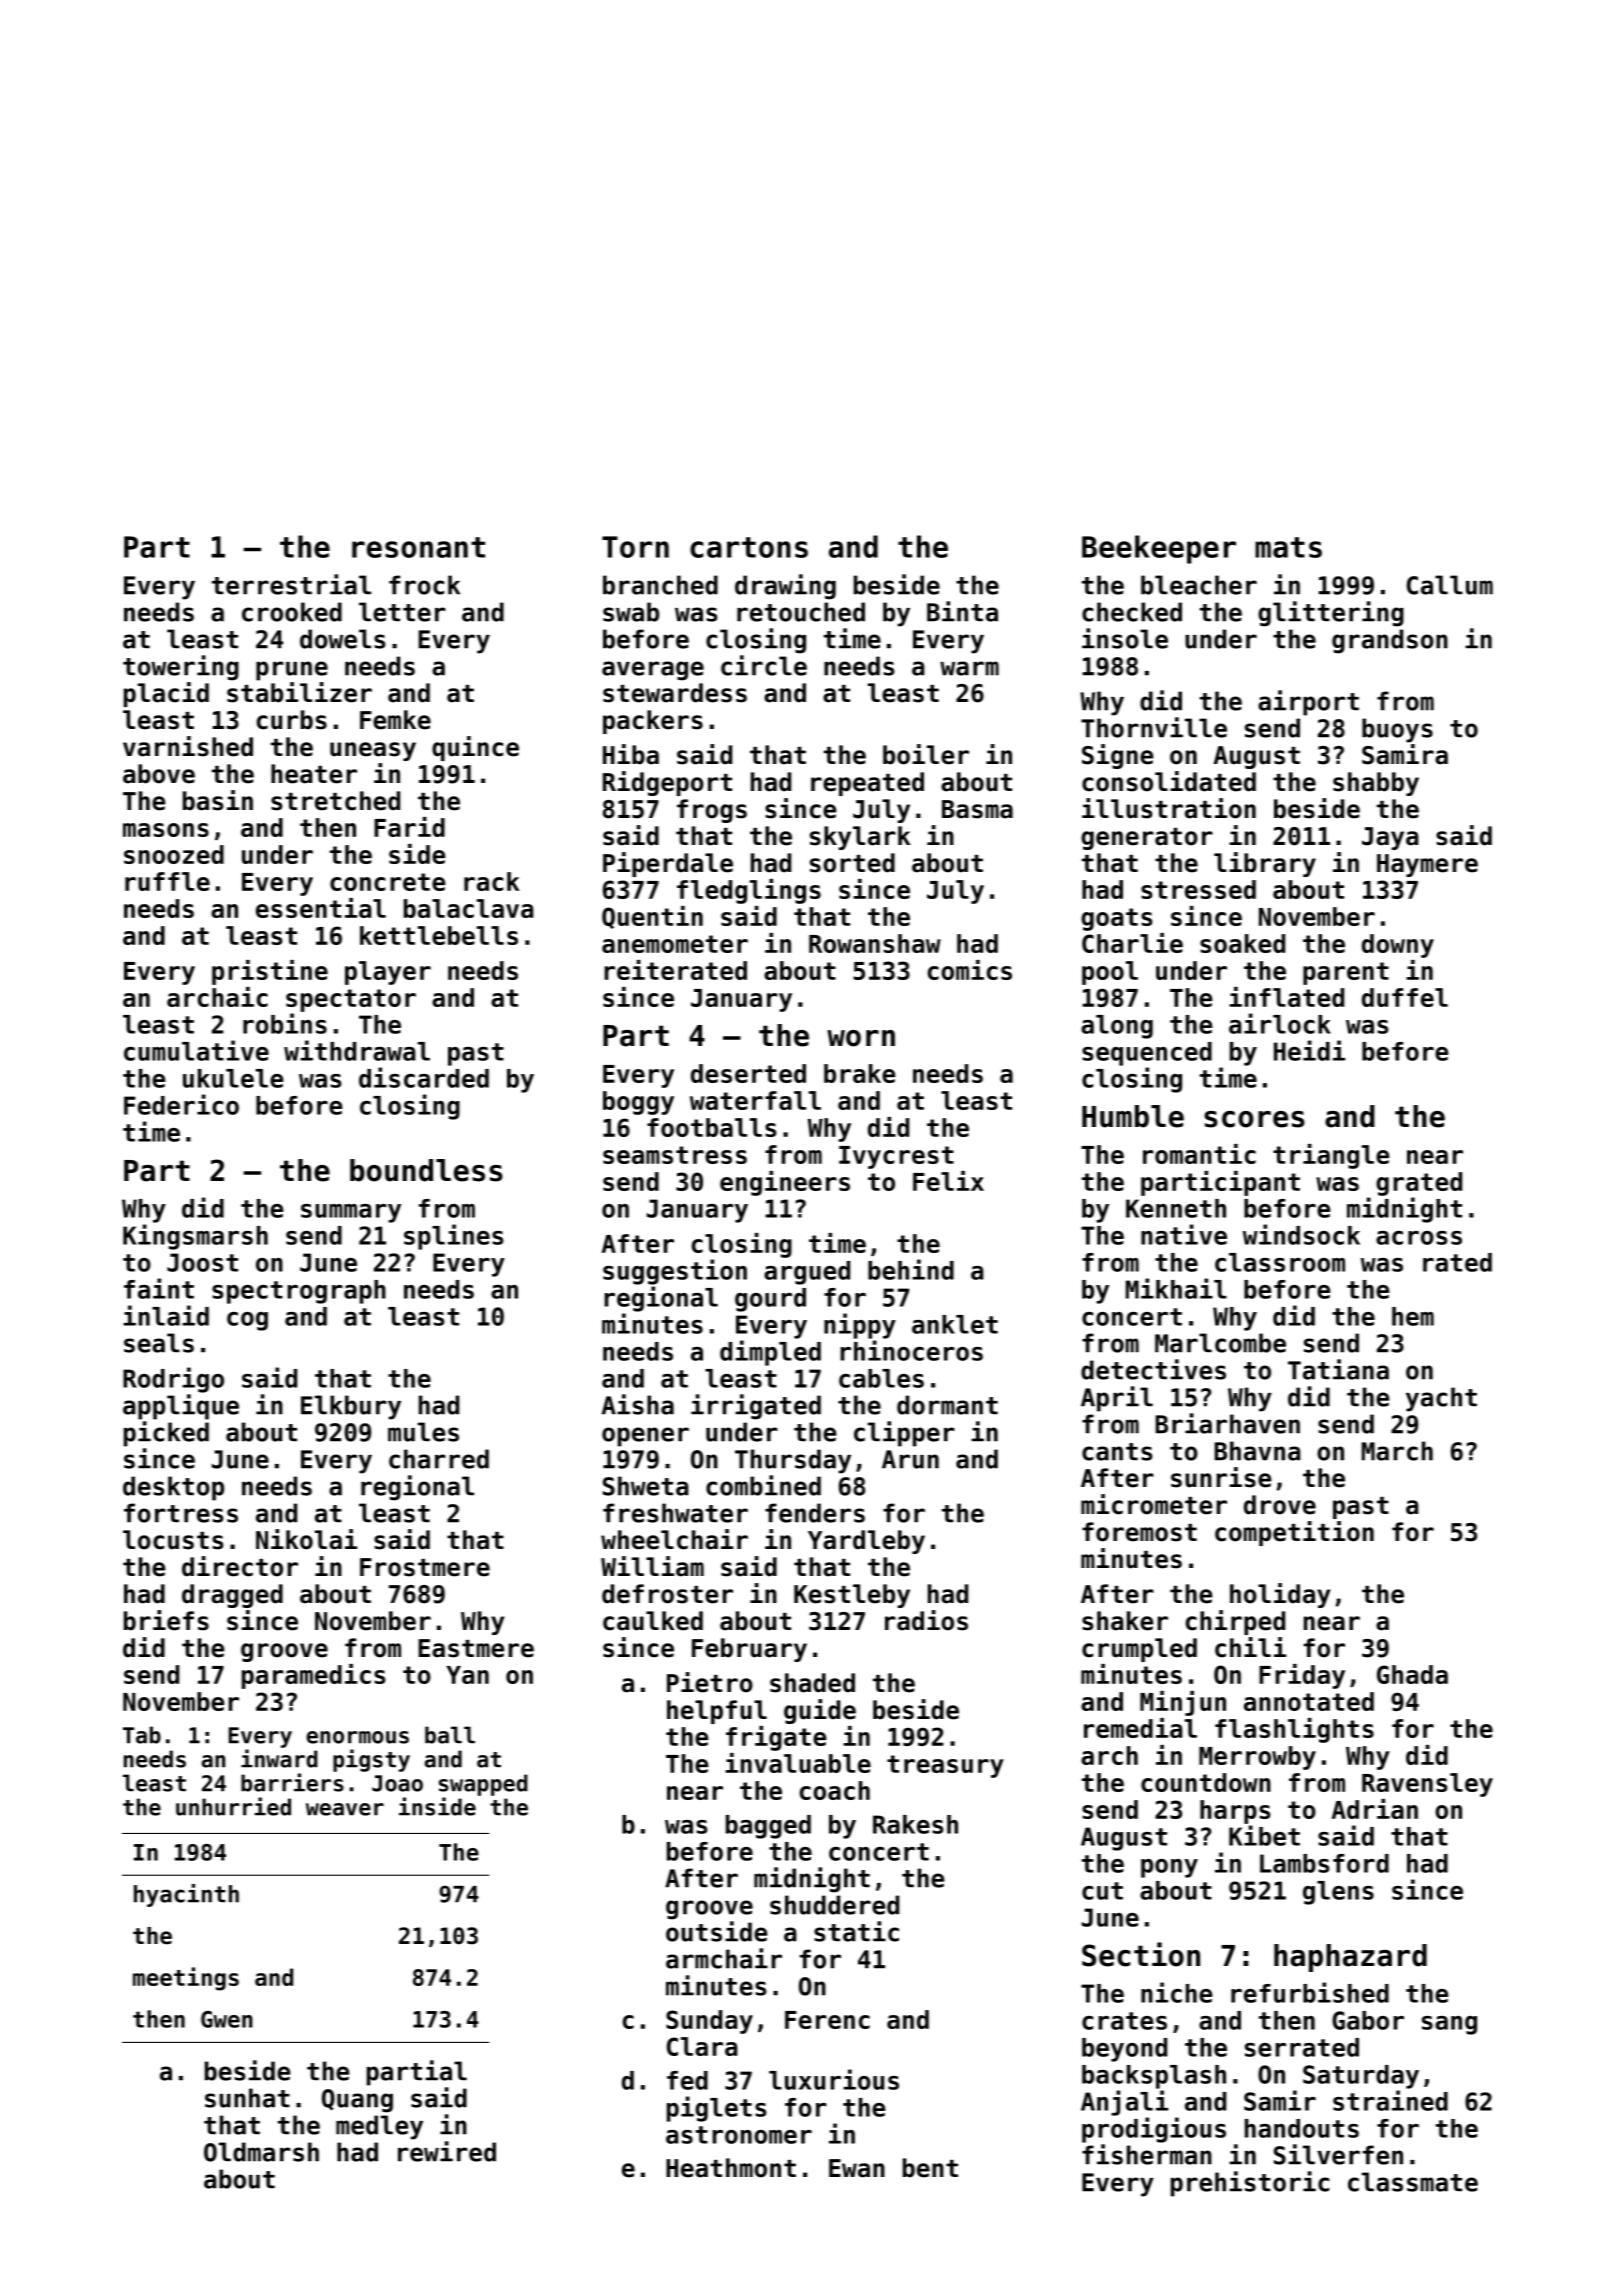  I want to click on drawing, so click(785, 587).
